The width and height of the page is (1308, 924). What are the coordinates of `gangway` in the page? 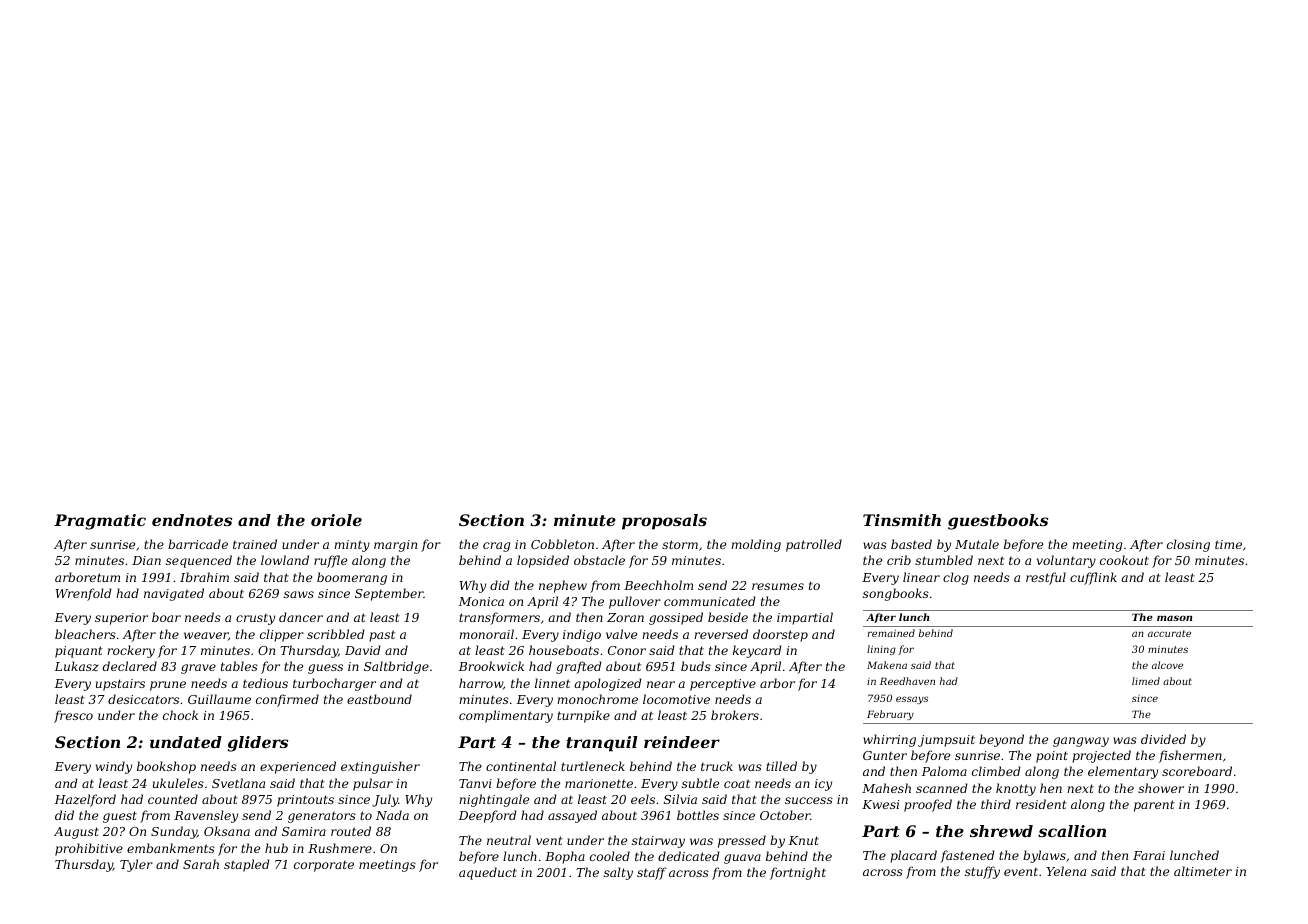 It's located at (1081, 742).
